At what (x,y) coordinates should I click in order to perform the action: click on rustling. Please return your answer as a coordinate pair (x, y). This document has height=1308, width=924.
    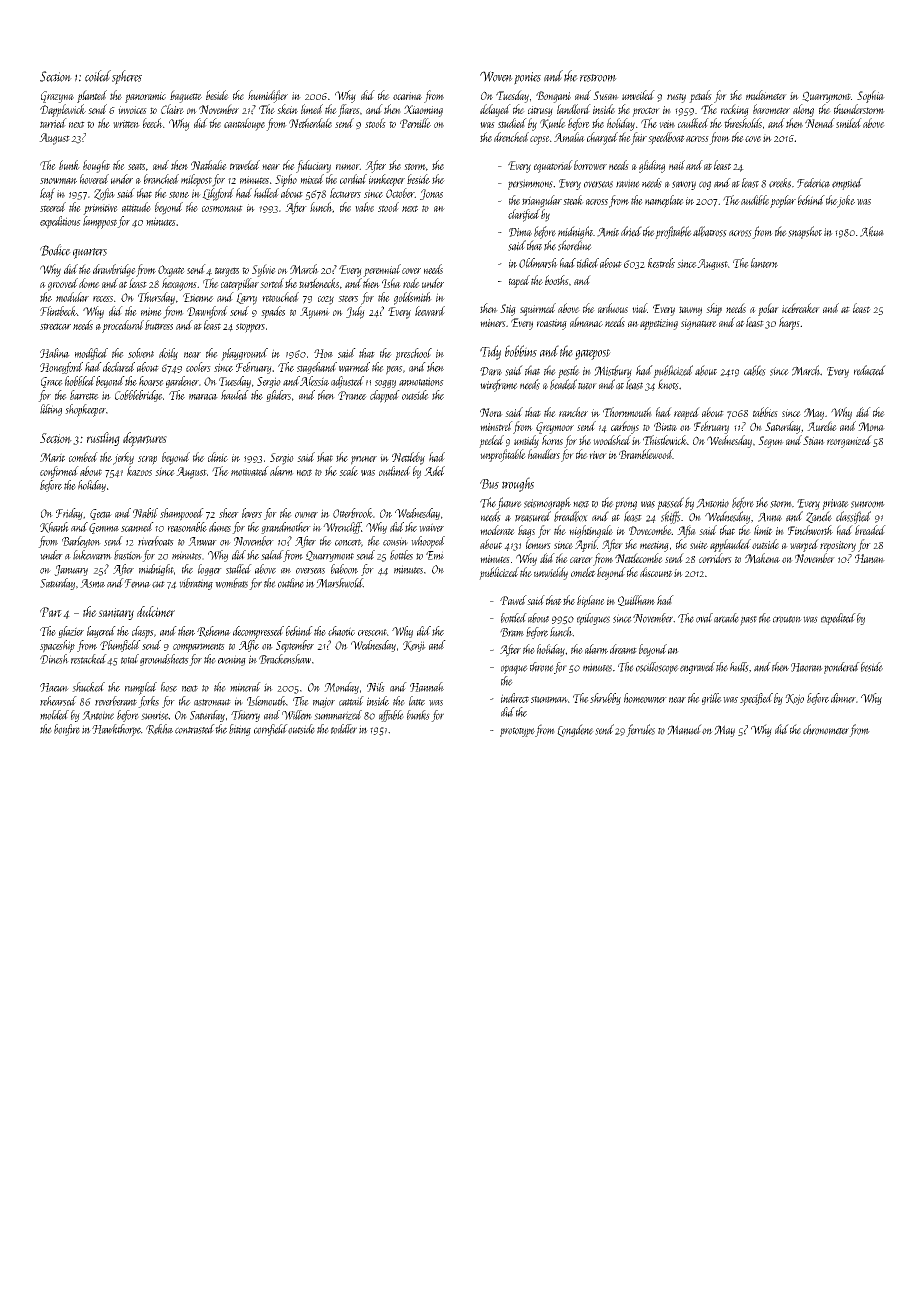
    Looking at the image, I should click on (103, 439).
